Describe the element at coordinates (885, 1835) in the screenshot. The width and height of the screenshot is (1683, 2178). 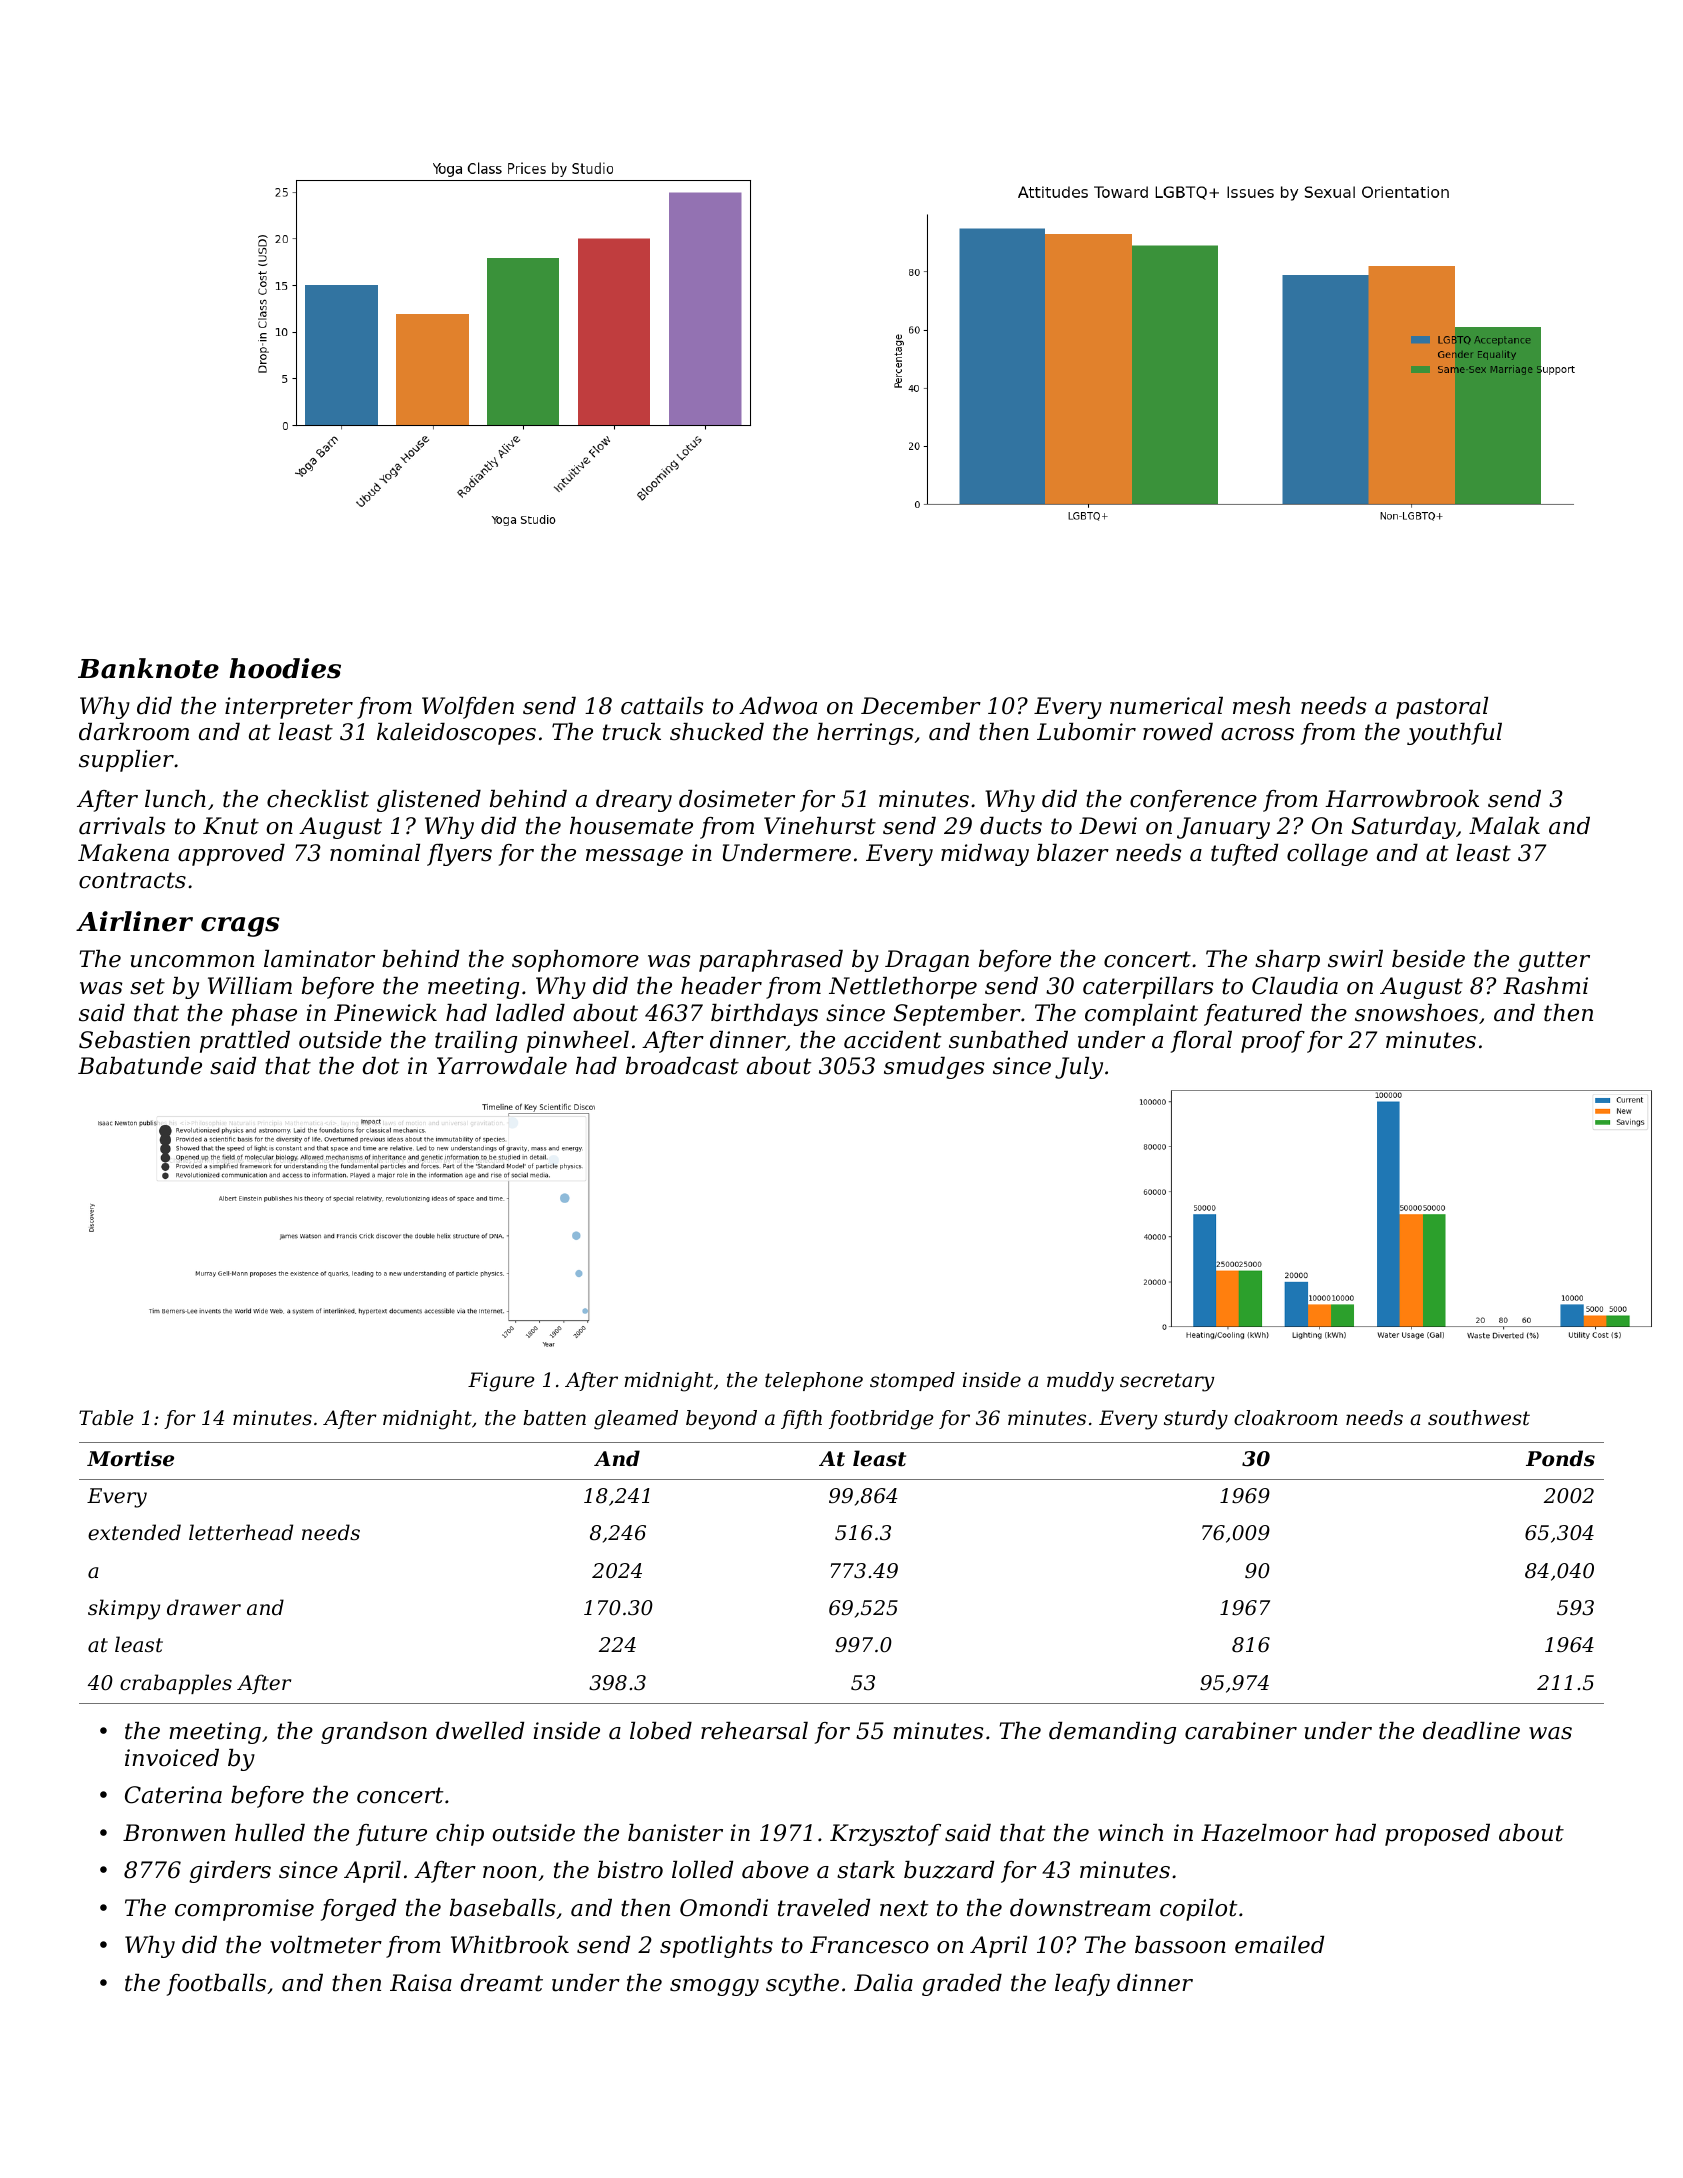
I see `Krzysztof` at that location.
